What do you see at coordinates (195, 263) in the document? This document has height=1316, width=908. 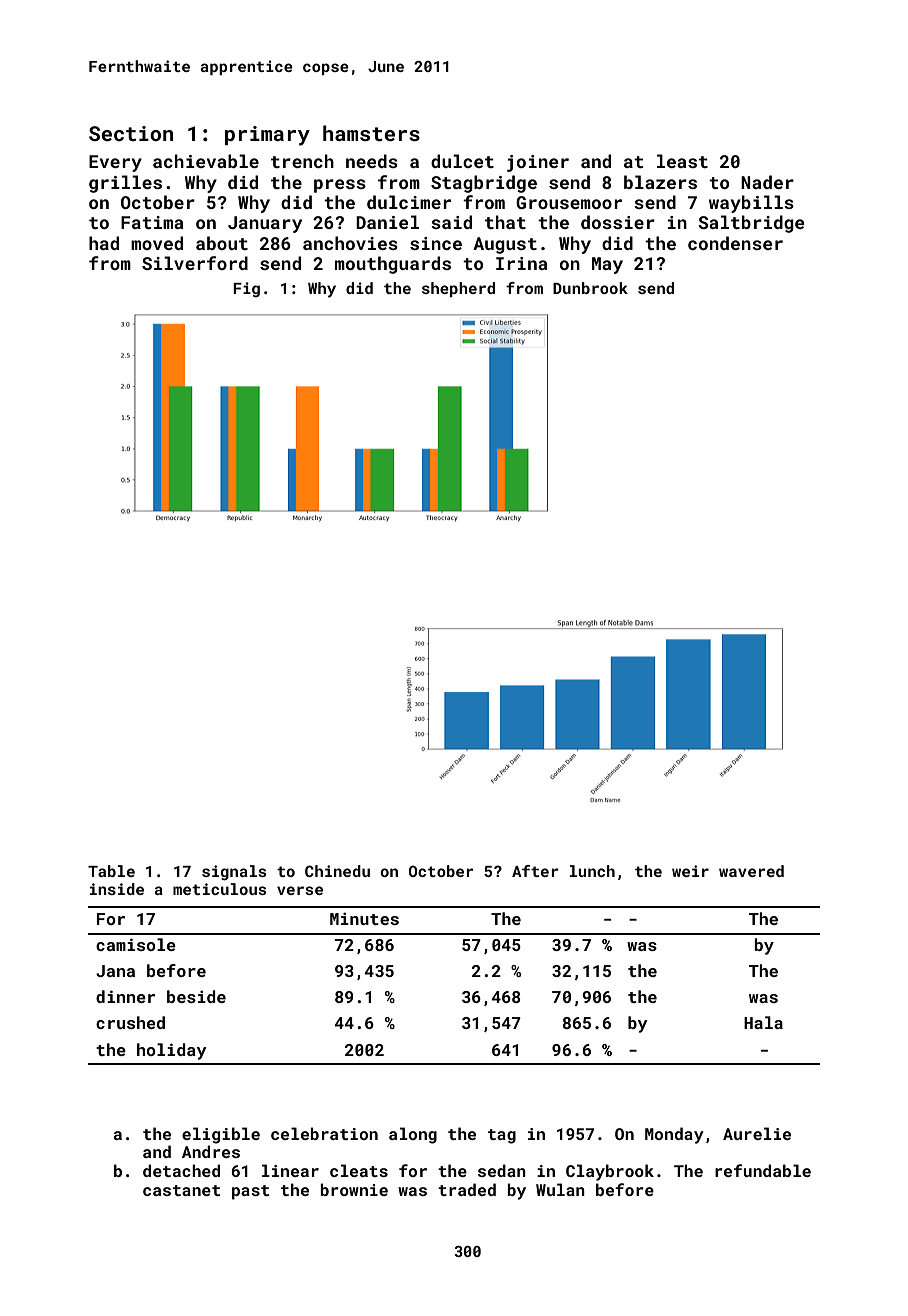 I see `Silverford` at bounding box center [195, 263].
